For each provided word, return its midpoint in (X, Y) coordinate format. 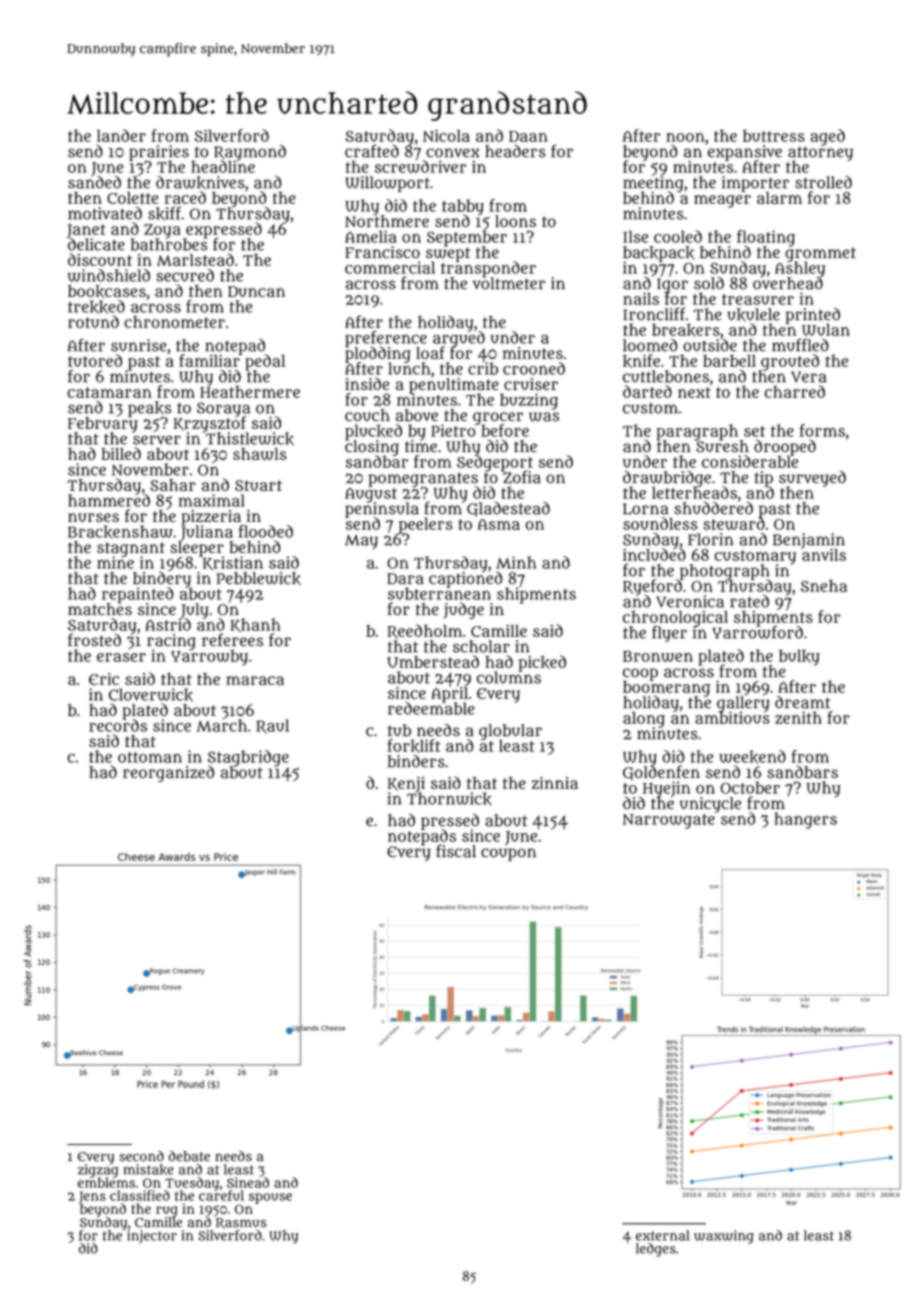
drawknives (200, 183)
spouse (270, 1198)
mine (115, 563)
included (654, 555)
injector (152, 1237)
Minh (516, 562)
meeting (653, 184)
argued (459, 339)
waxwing (724, 1237)
